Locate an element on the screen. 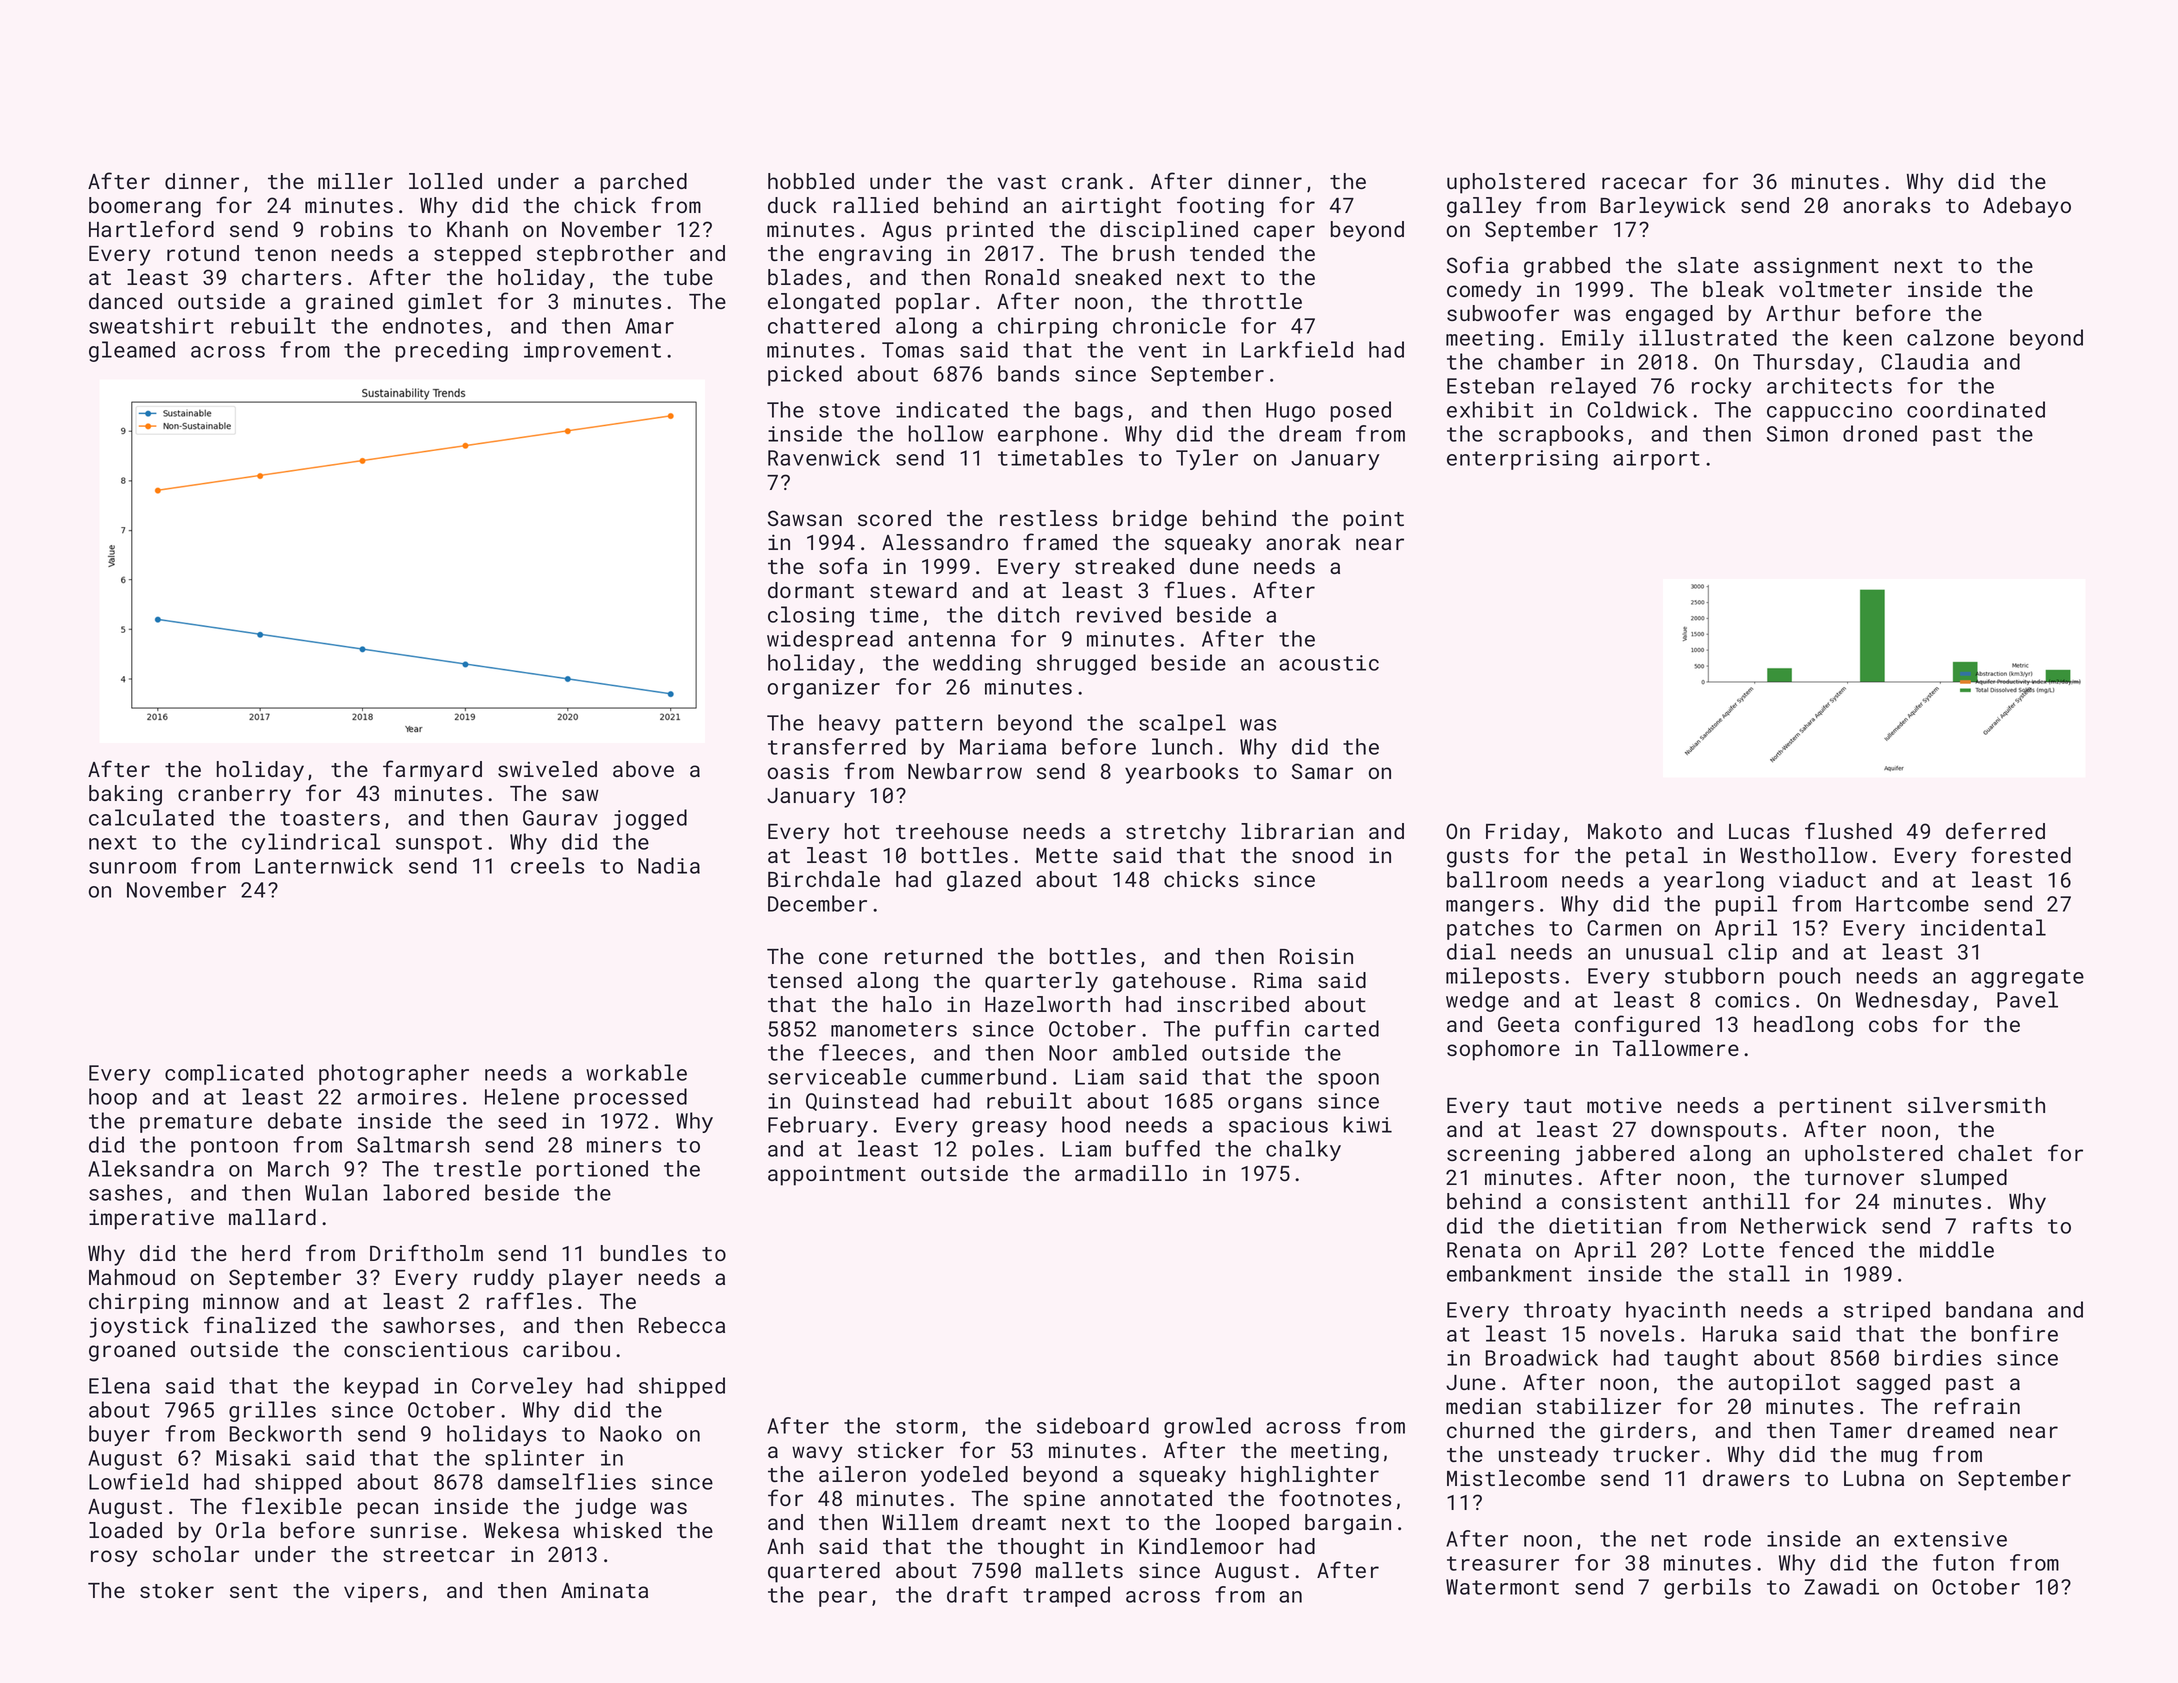 This screenshot has height=1683, width=2178. flues is located at coordinates (1194, 589).
